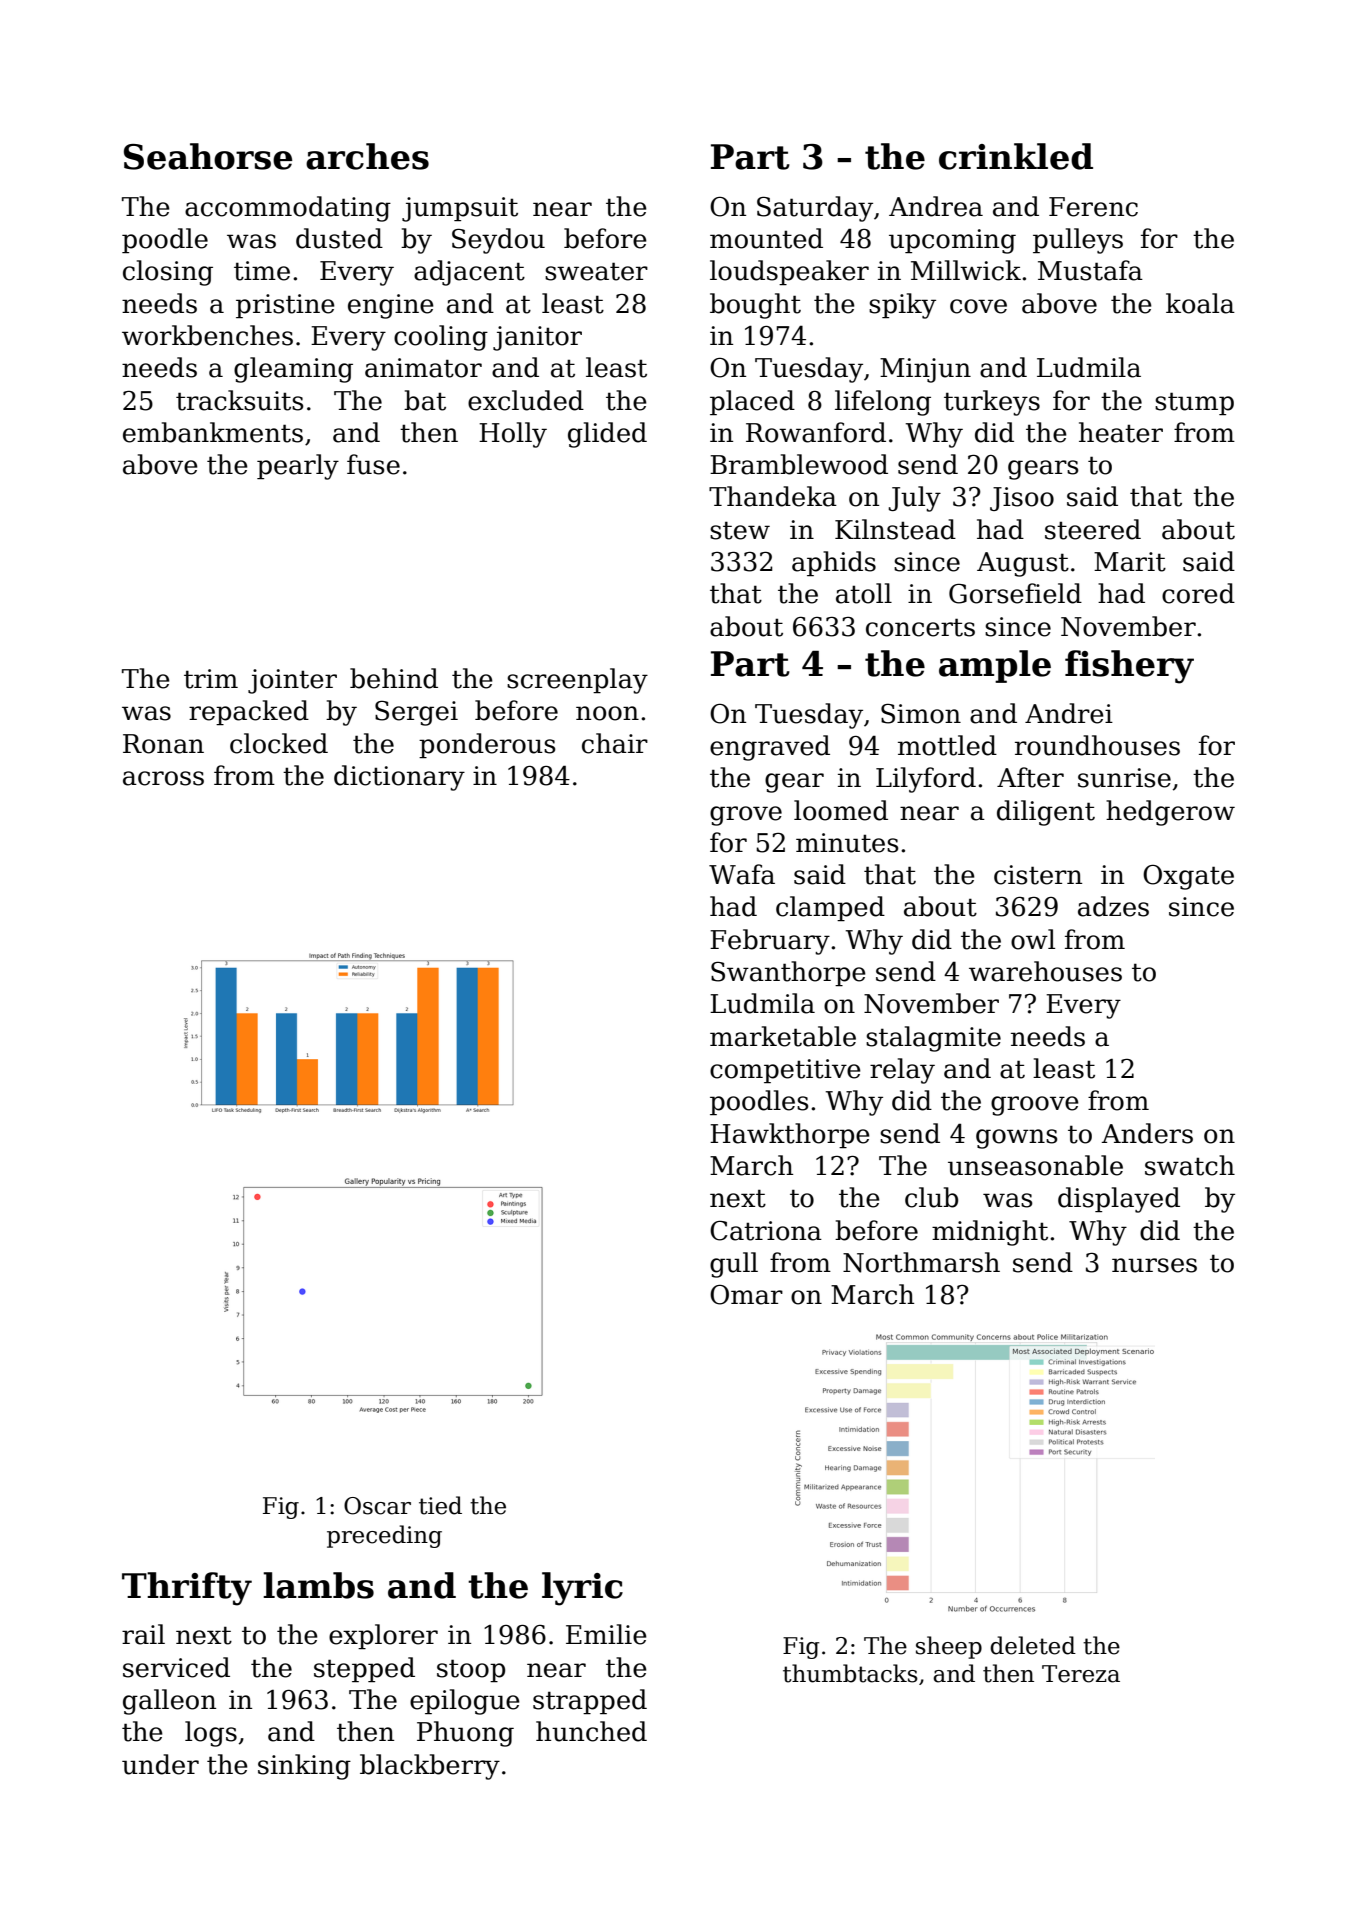 The image size is (1357, 1919). I want to click on Oscar, so click(377, 1506).
